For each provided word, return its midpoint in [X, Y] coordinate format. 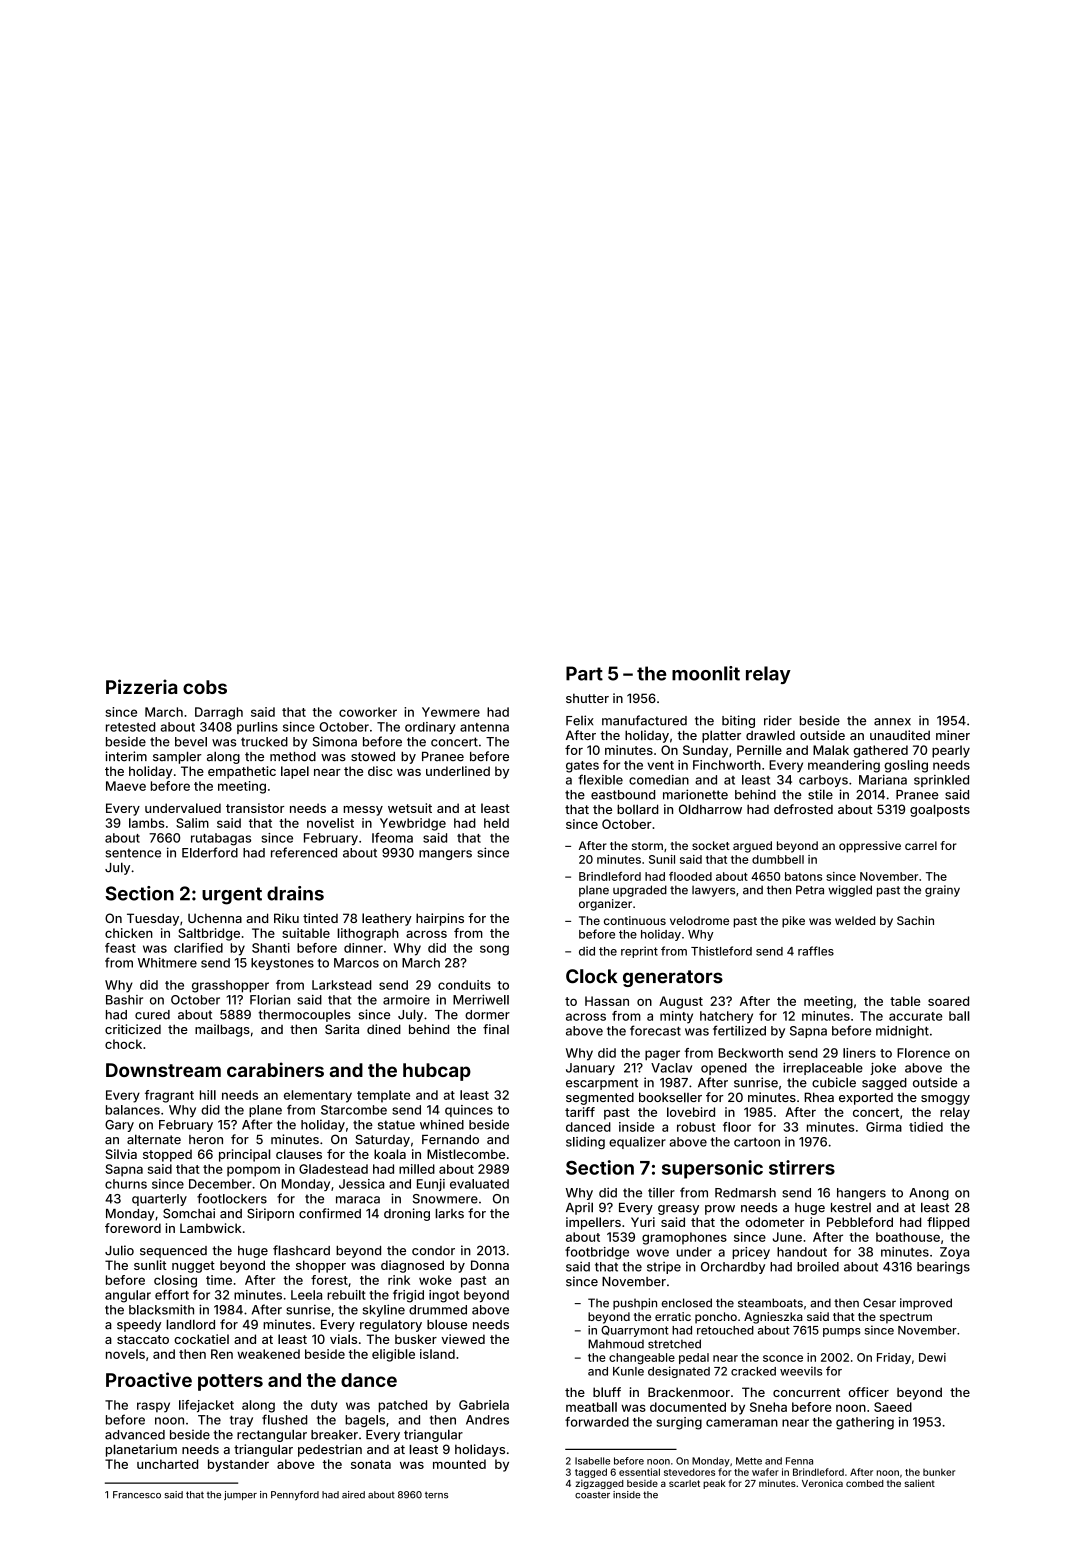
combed [865, 1483]
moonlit [706, 673]
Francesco [137, 1495]
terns [436, 1495]
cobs [205, 687]
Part [584, 673]
